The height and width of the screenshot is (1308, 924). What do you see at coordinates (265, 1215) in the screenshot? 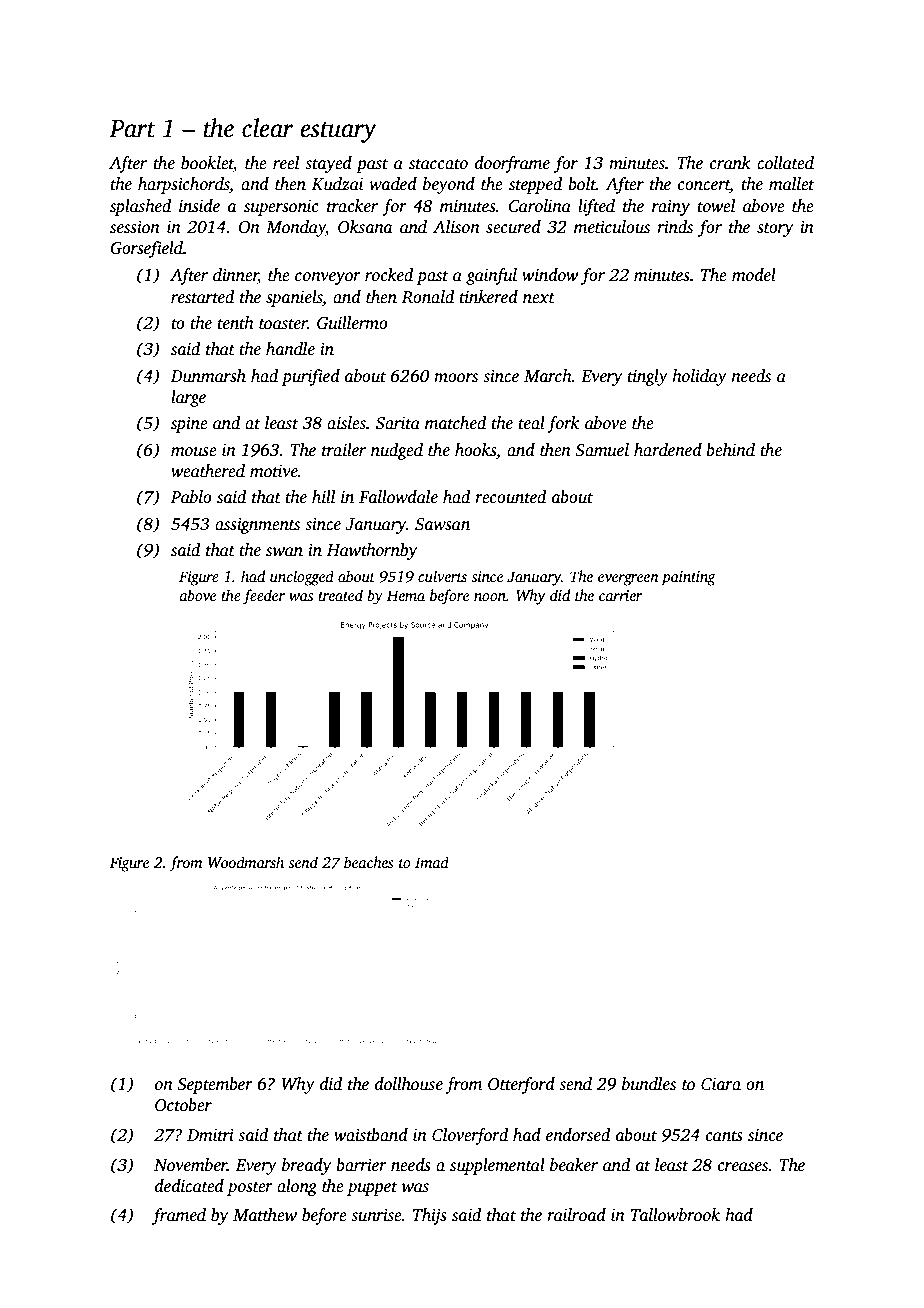
I see `Matthew` at bounding box center [265, 1215].
